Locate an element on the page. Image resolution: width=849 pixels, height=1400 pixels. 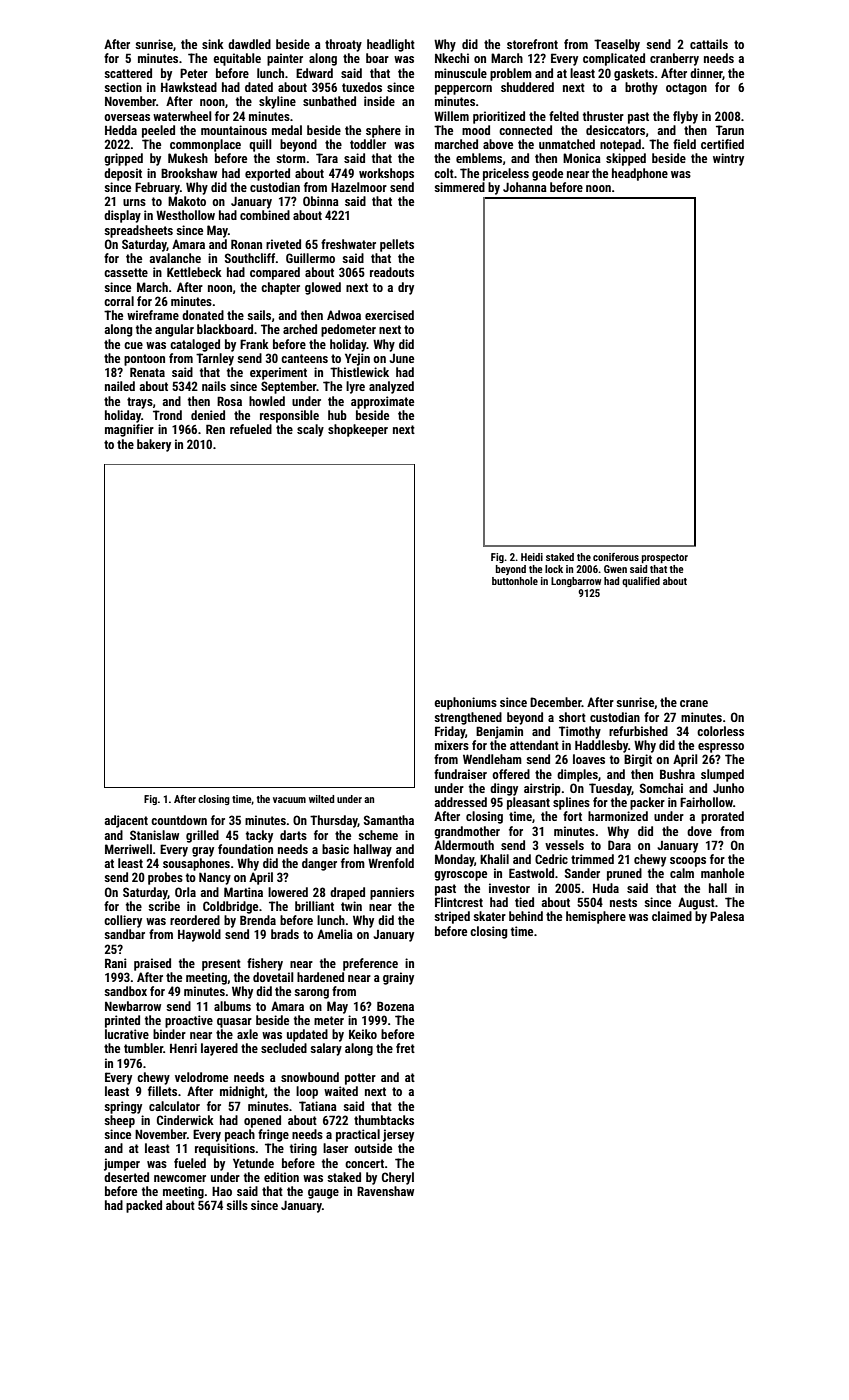
storefront is located at coordinates (532, 44).
